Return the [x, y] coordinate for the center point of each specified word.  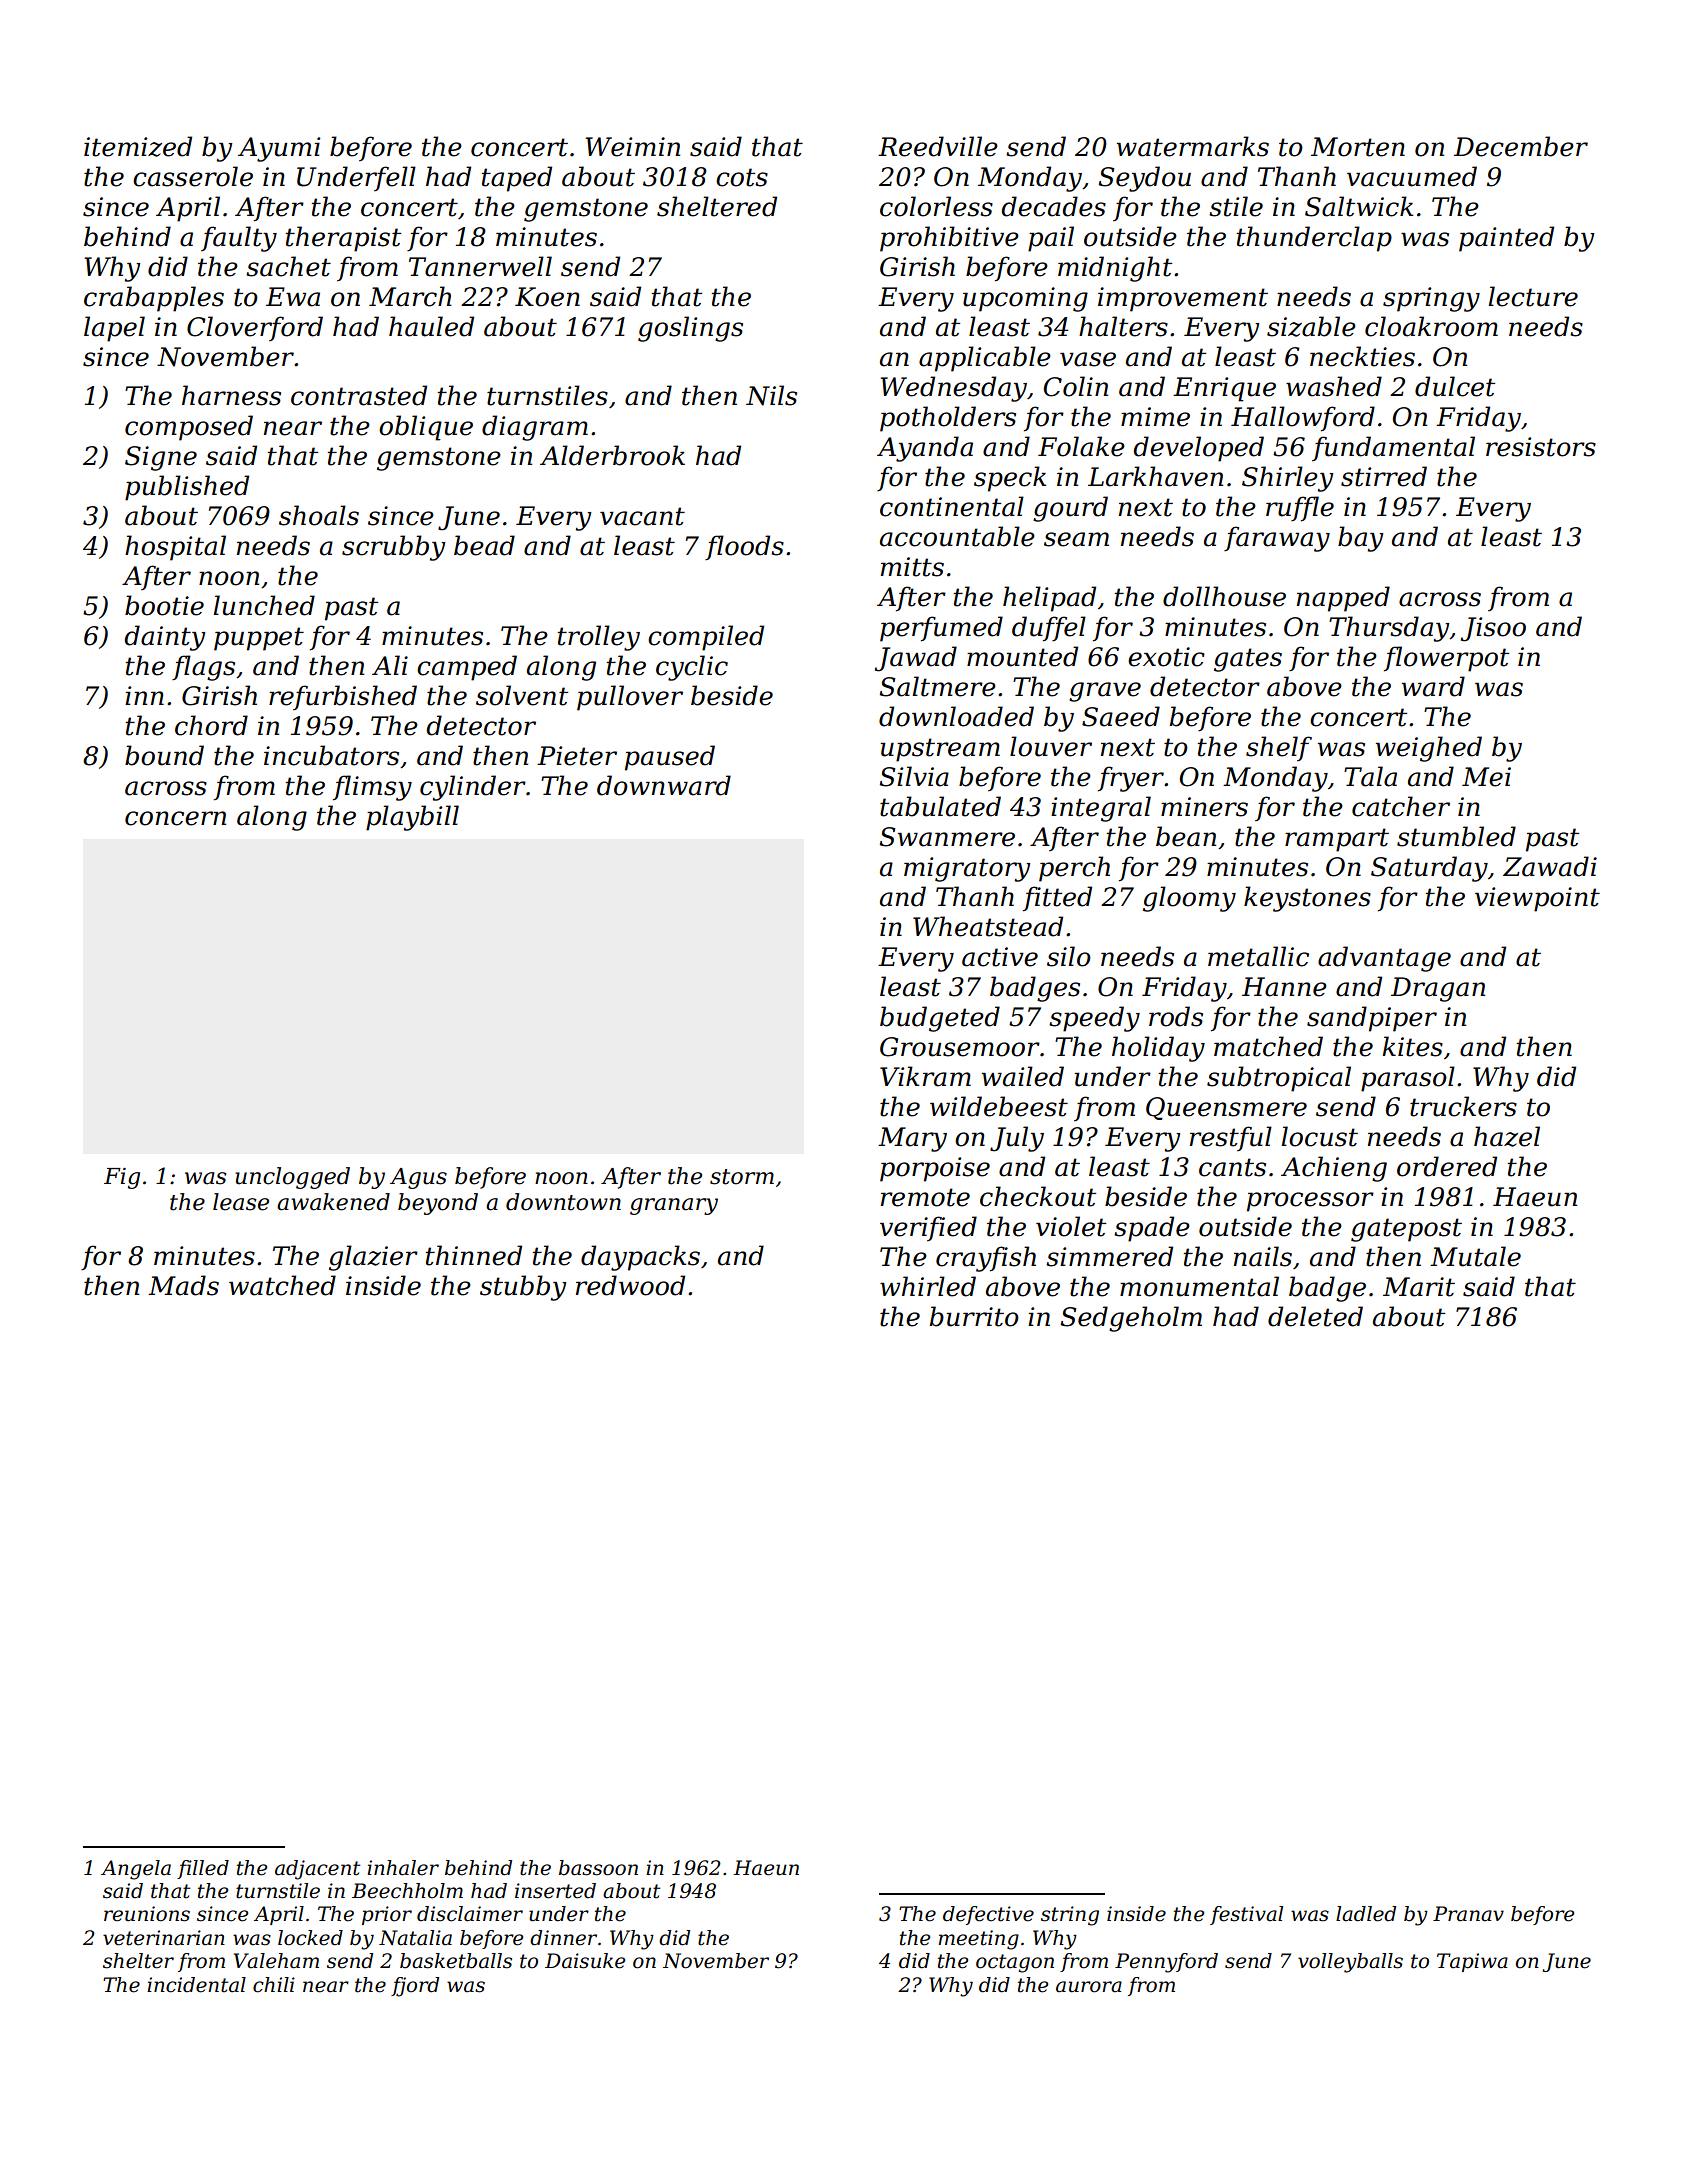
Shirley [1288, 479]
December [1521, 146]
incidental [196, 1985]
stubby [523, 1288]
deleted [1315, 1316]
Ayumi [279, 149]
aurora [1089, 1987]
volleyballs [1350, 1963]
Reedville [938, 146]
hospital [175, 548]
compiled [706, 638]
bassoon [598, 1868]
